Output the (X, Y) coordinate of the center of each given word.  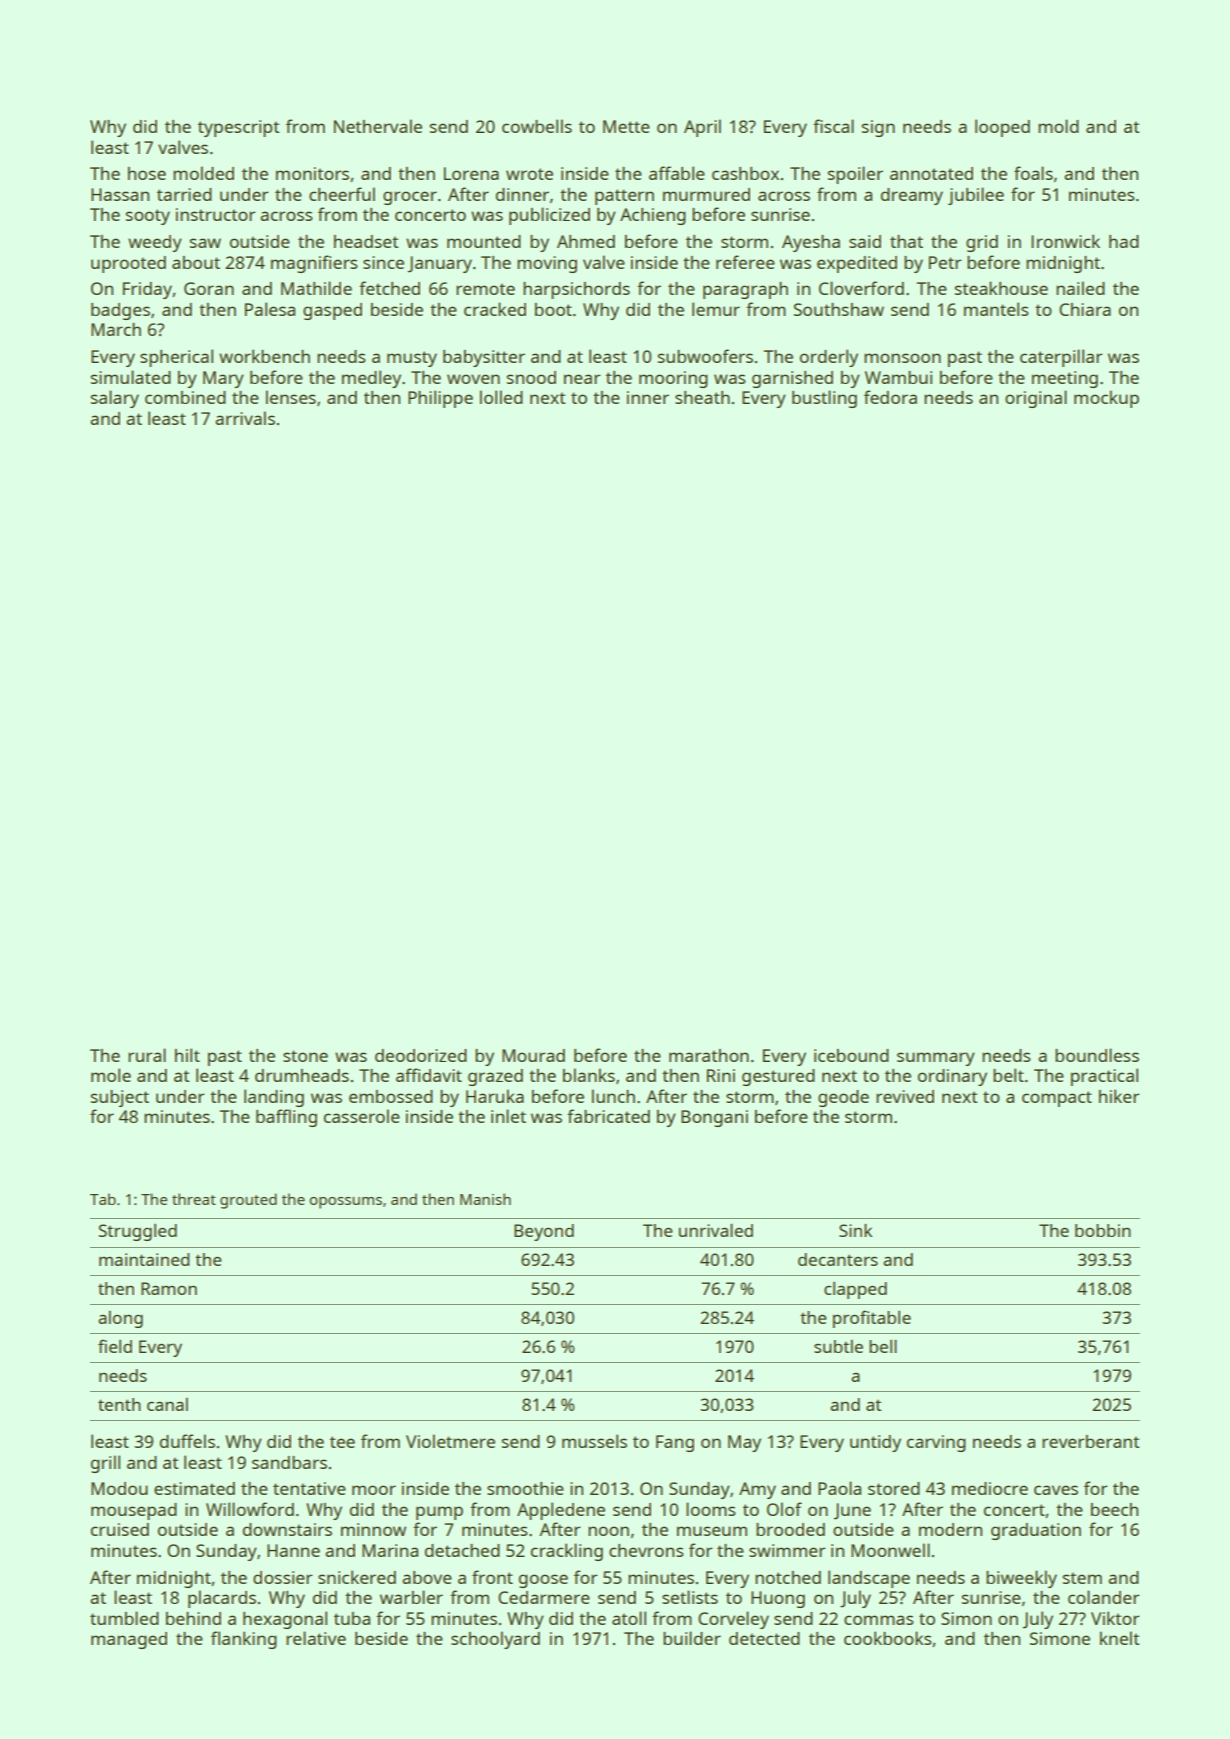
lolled (501, 397)
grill (105, 1464)
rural (147, 1055)
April (702, 128)
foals (1033, 173)
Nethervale (378, 126)
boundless (1097, 1055)
